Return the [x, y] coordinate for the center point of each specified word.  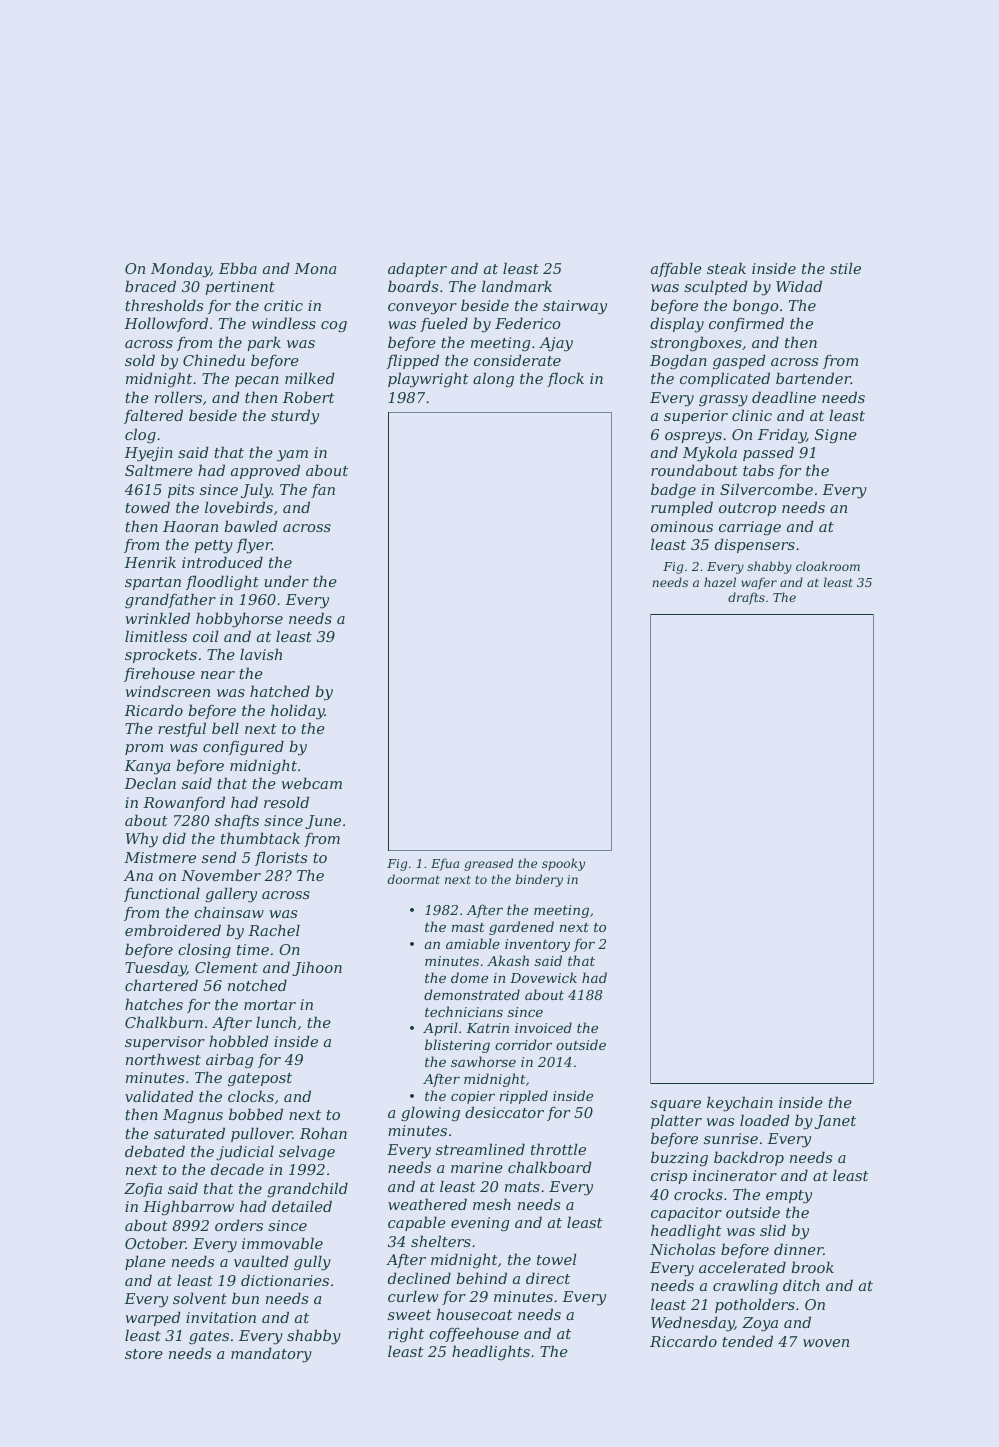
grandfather [170, 601]
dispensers [755, 545]
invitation [221, 1317]
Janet [835, 1122]
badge [673, 490]
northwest [163, 1059]
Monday [181, 270]
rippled [524, 1097]
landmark [517, 286]
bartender [813, 378]
